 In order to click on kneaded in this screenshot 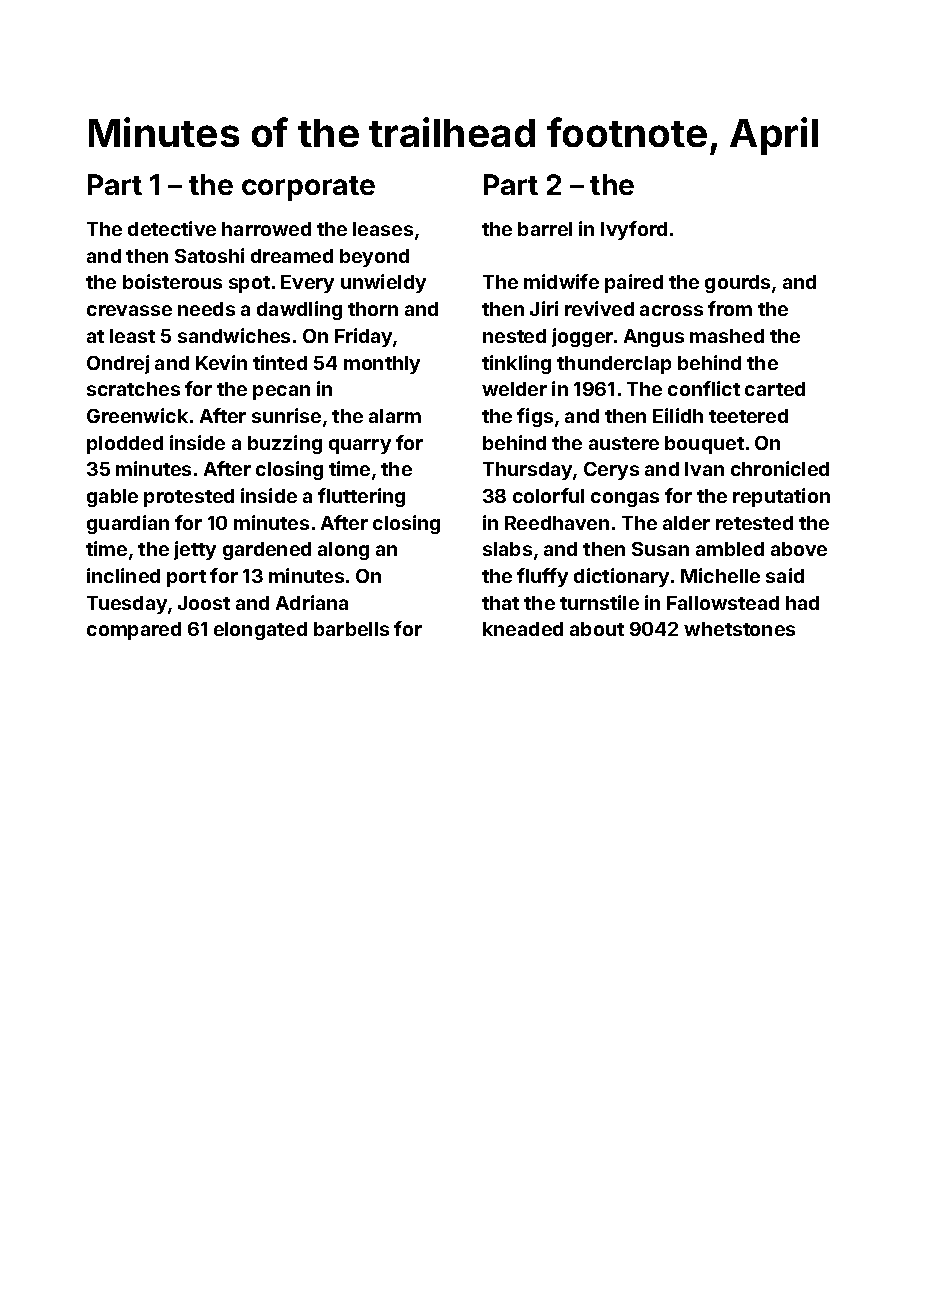, I will do `click(523, 629)`.
